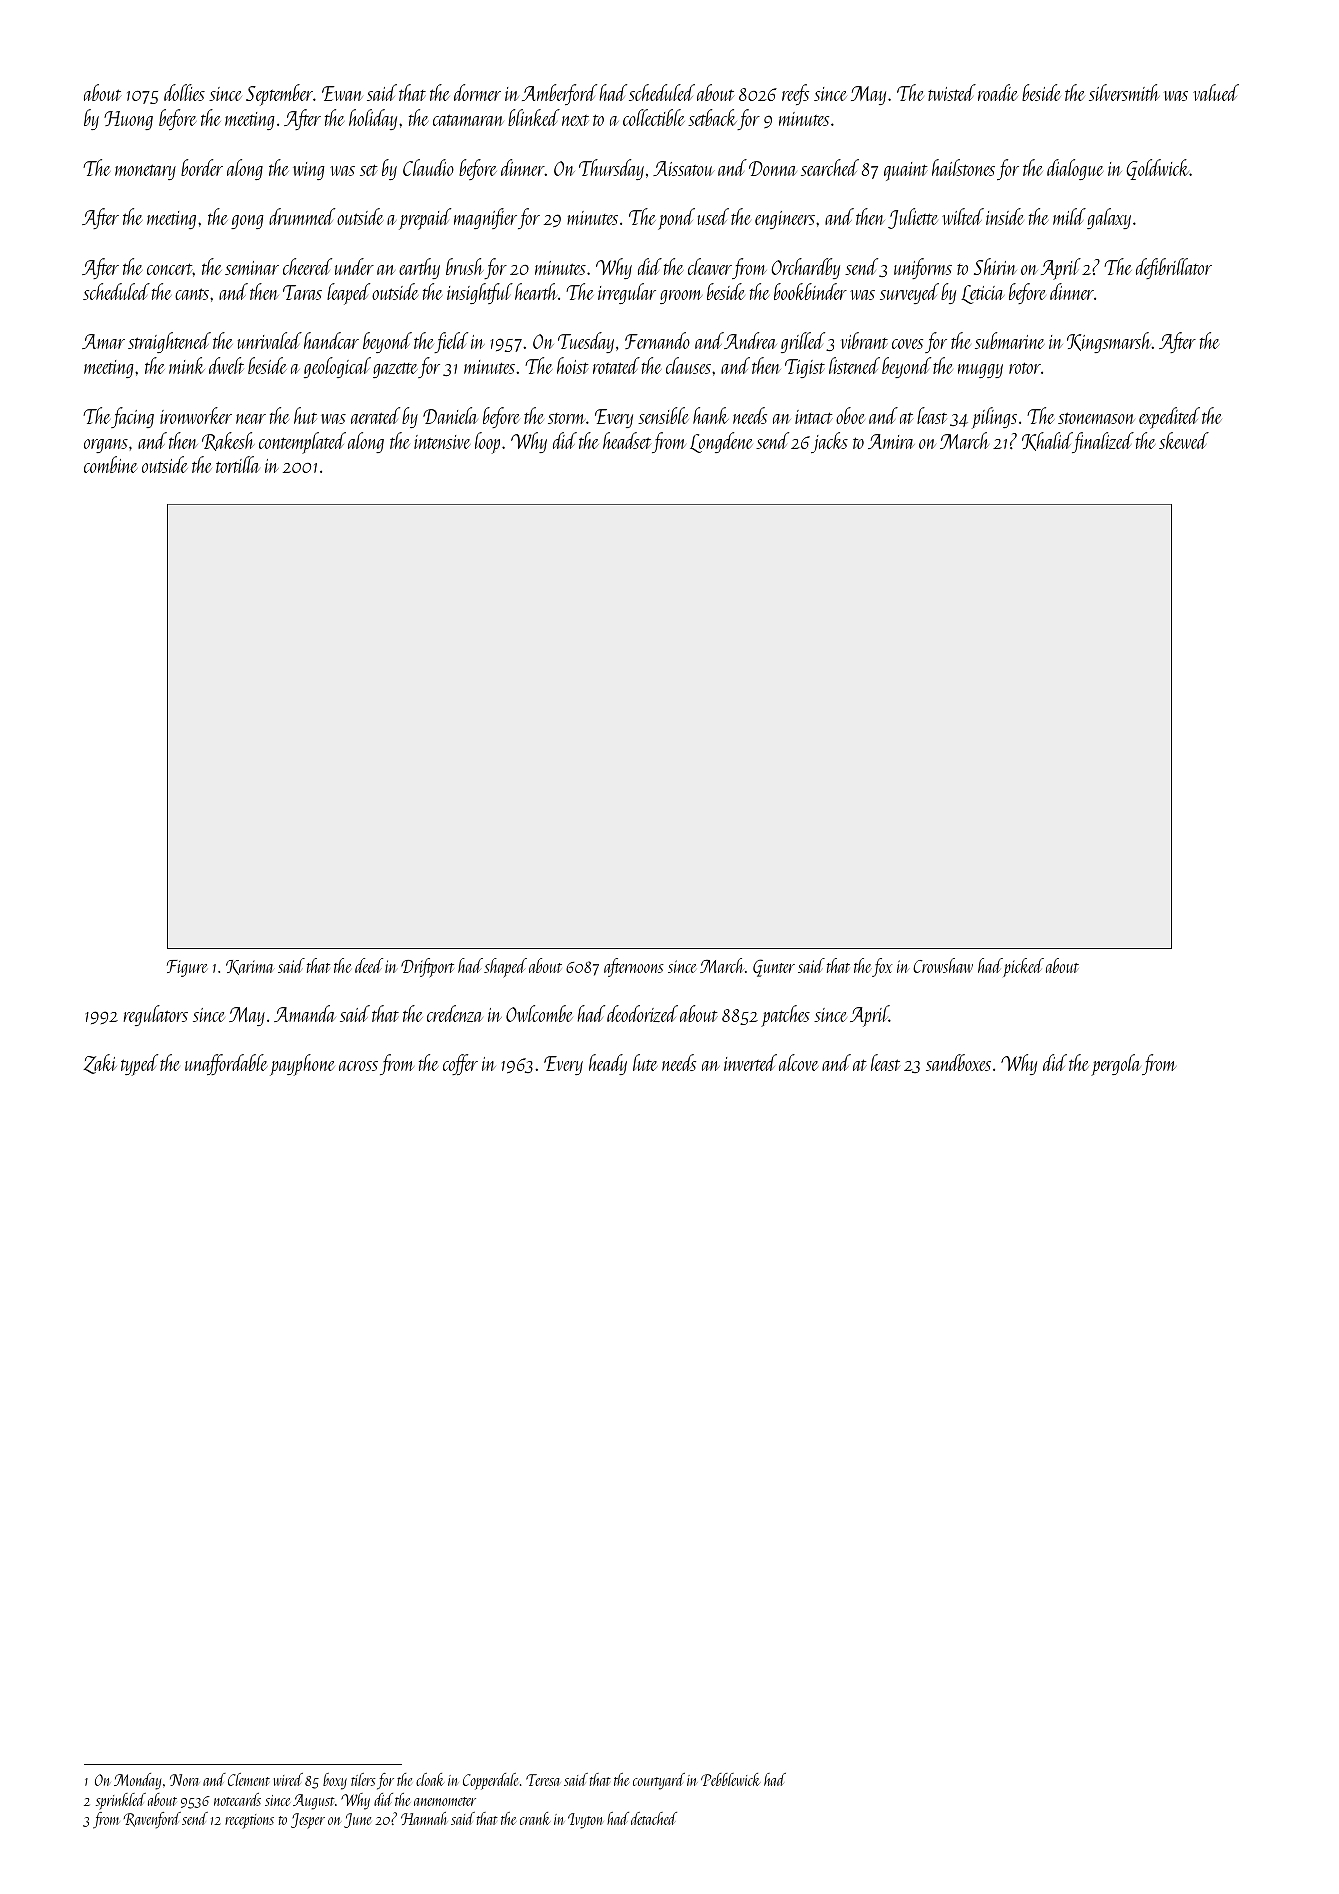 The image size is (1339, 1894). I want to click on Khalid, so click(1047, 442).
